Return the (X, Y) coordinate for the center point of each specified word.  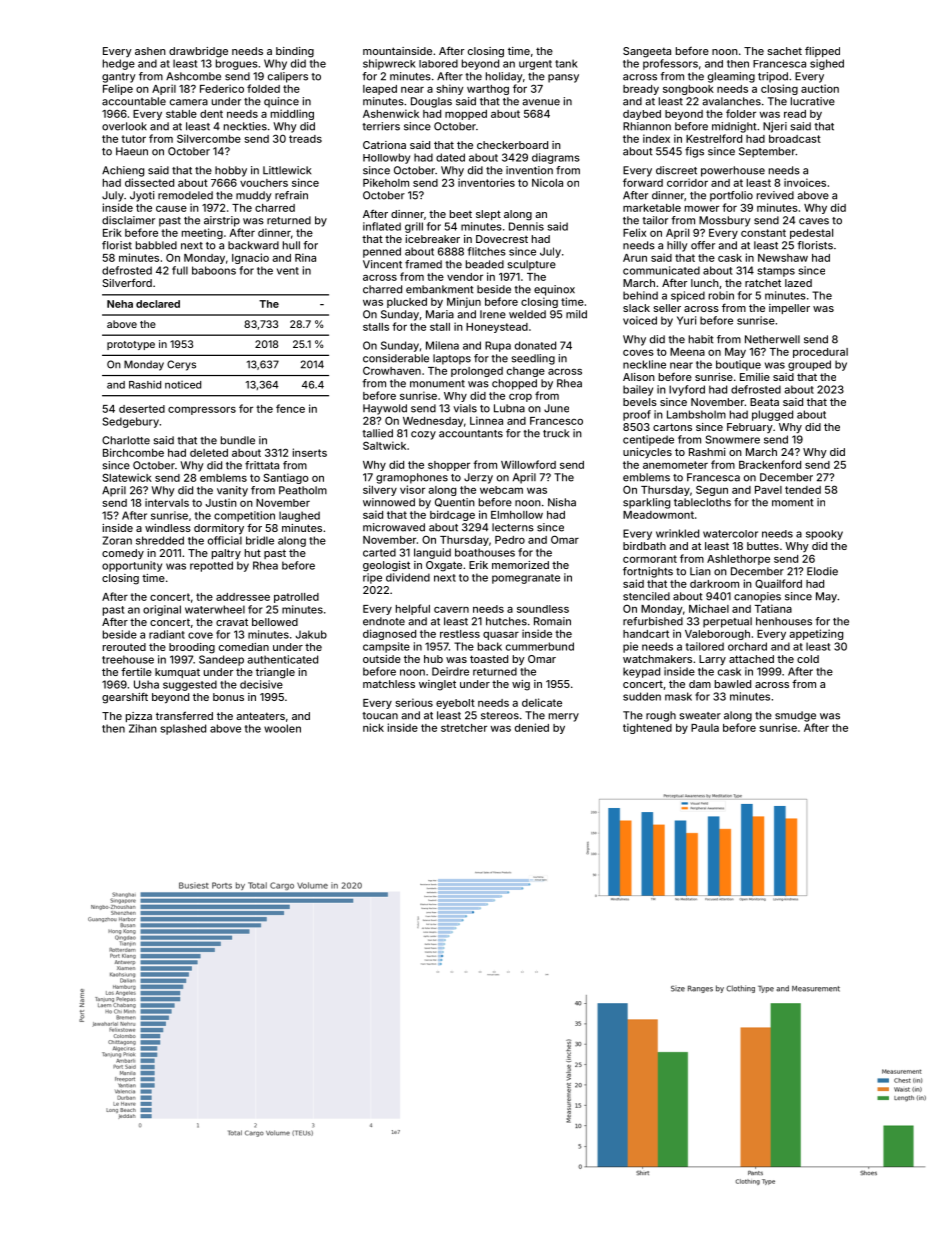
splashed (183, 729)
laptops (452, 359)
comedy (123, 554)
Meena (687, 352)
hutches (506, 621)
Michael (709, 608)
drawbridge (198, 52)
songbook (688, 90)
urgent (535, 65)
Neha (120, 304)
